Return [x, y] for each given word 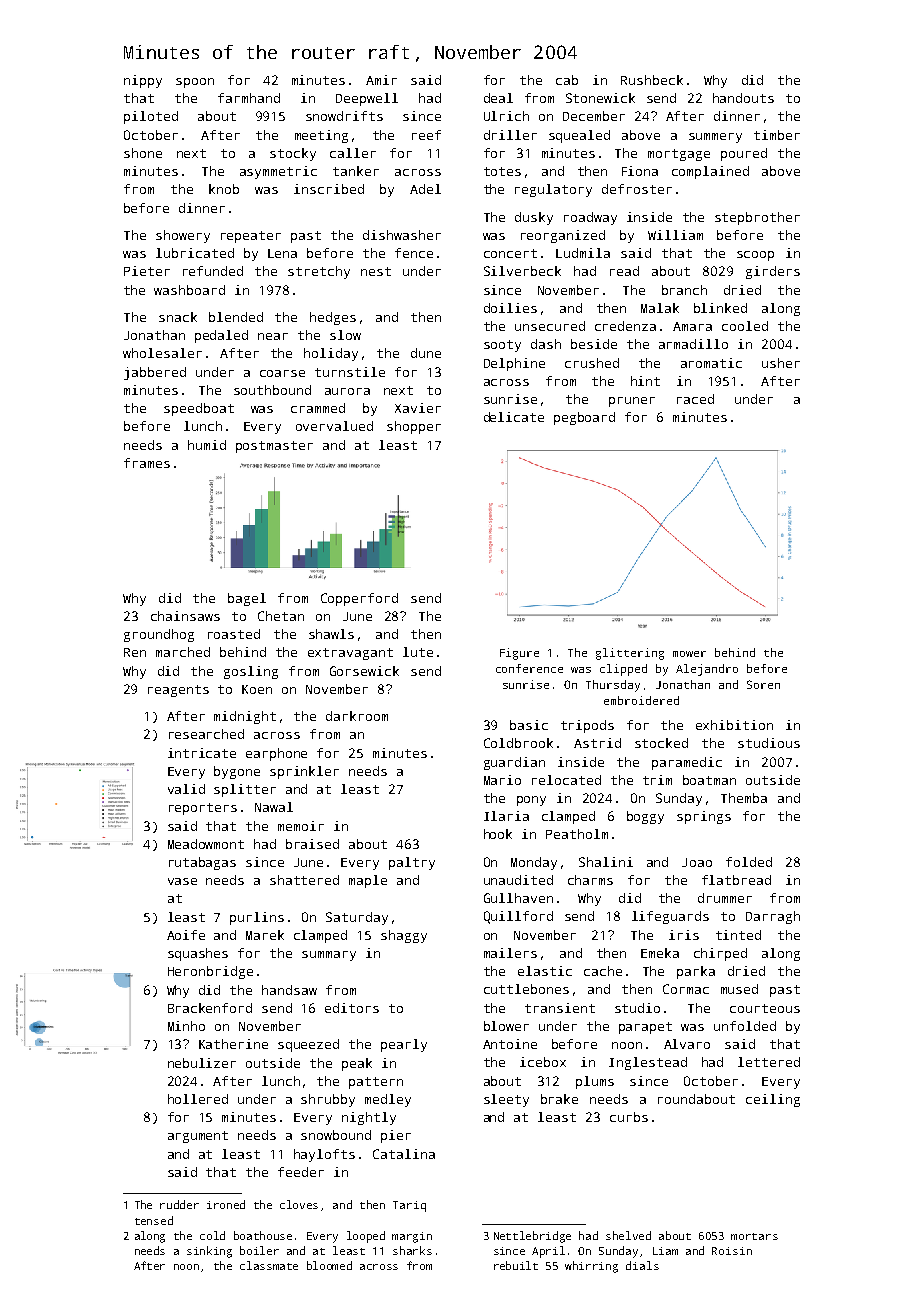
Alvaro [687, 1044]
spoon [195, 83]
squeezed [308, 1045]
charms [590, 880]
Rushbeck [652, 80]
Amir [381, 80]
